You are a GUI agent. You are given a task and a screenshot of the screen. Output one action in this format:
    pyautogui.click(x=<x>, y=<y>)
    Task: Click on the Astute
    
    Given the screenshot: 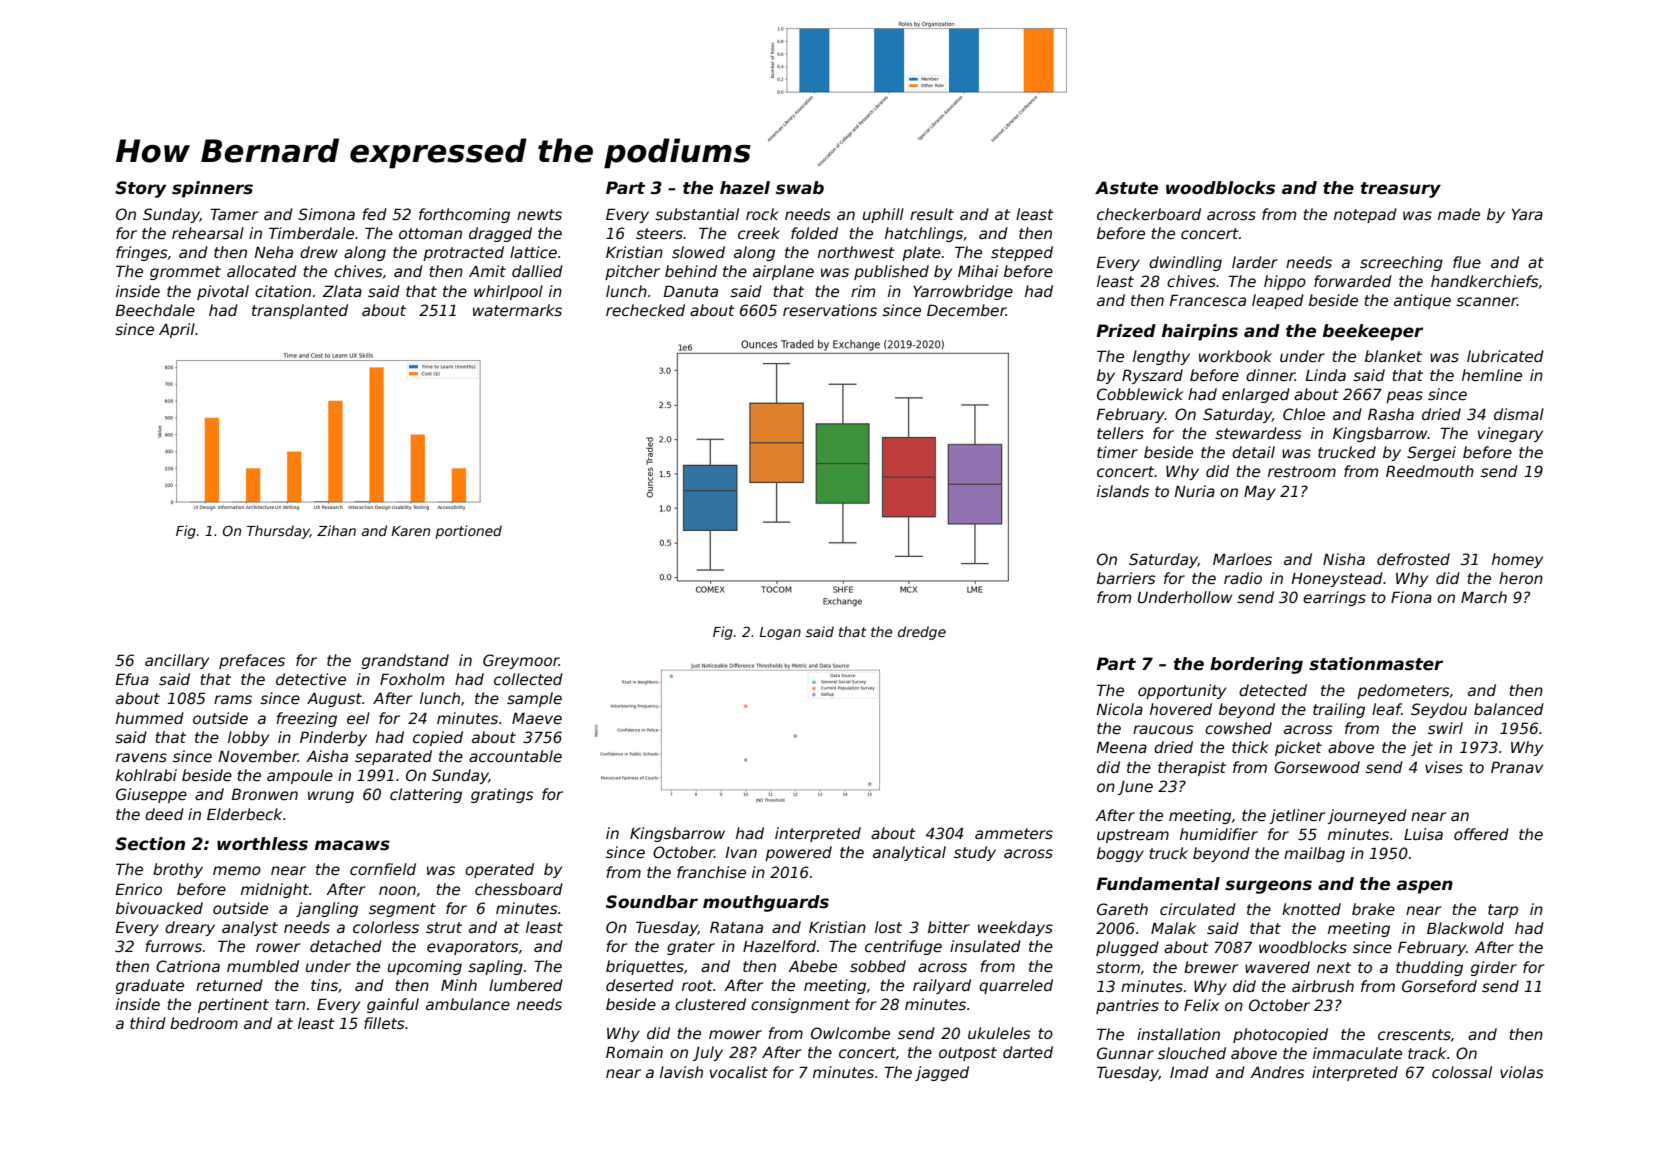 What is the action you would take?
    pyautogui.click(x=1126, y=188)
